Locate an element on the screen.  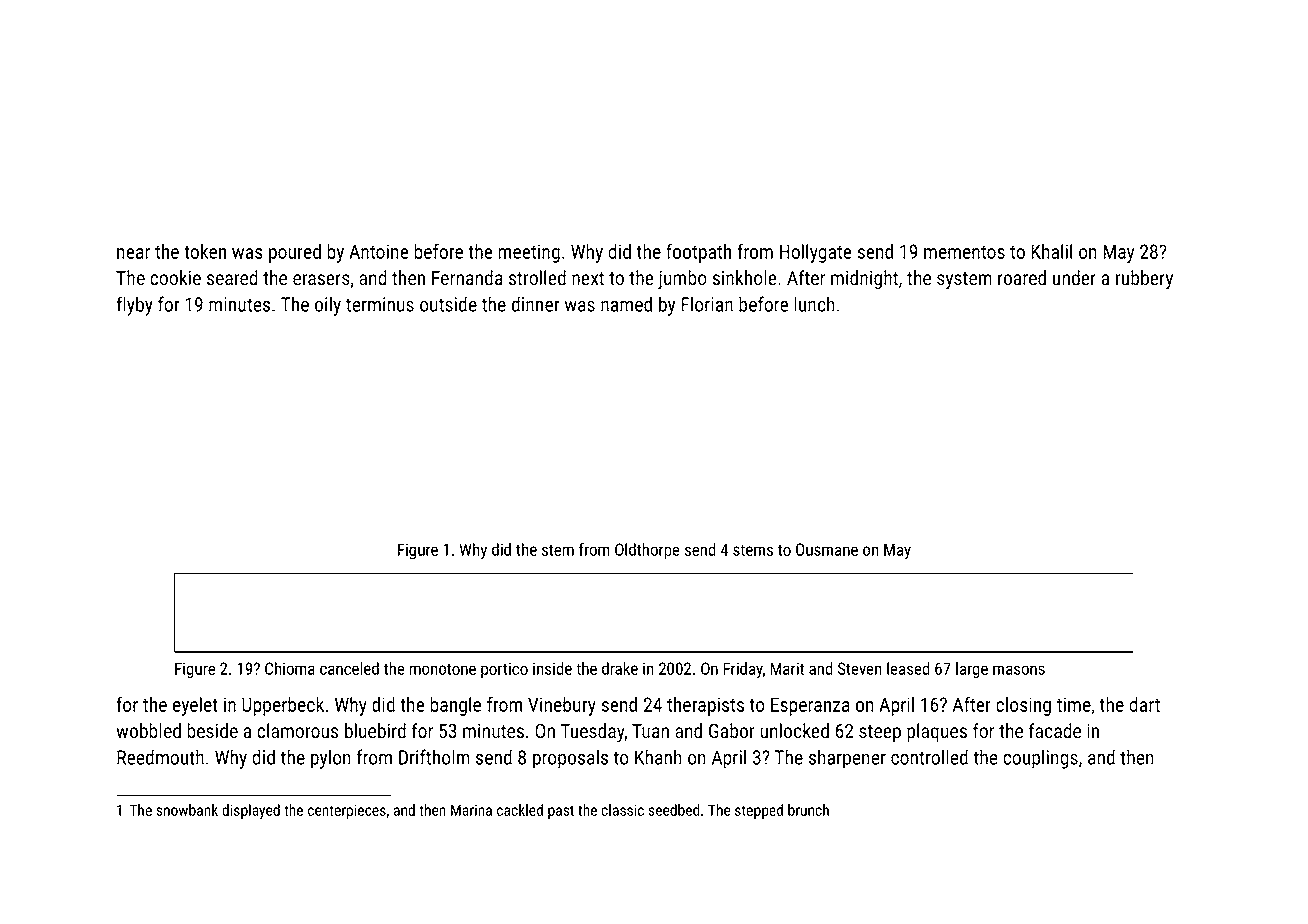
Ousmane is located at coordinates (827, 549).
